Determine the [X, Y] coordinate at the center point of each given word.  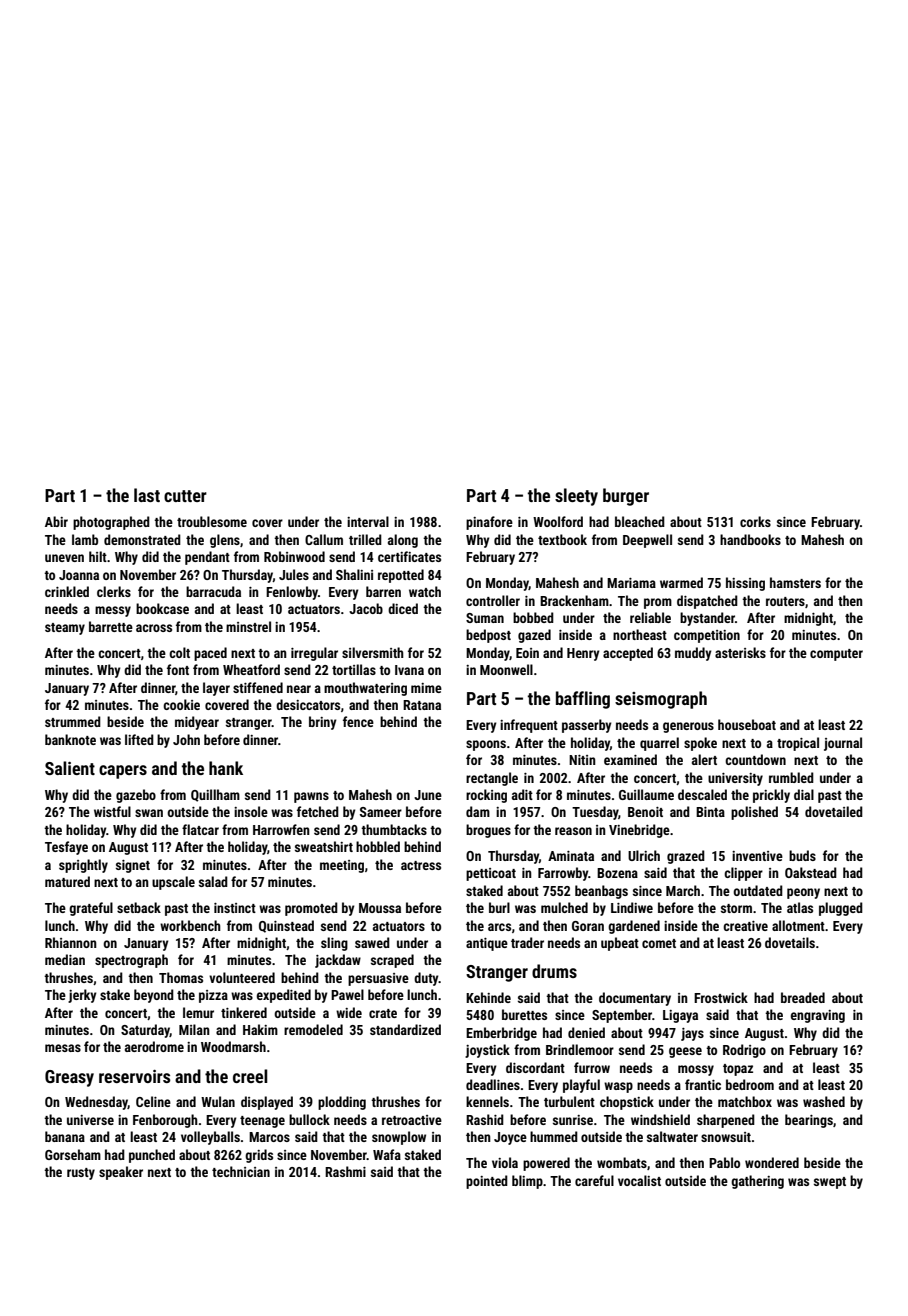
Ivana [409, 670]
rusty [81, 1174]
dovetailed [834, 811]
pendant [207, 558]
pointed [487, 1182]
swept [830, 1183]
